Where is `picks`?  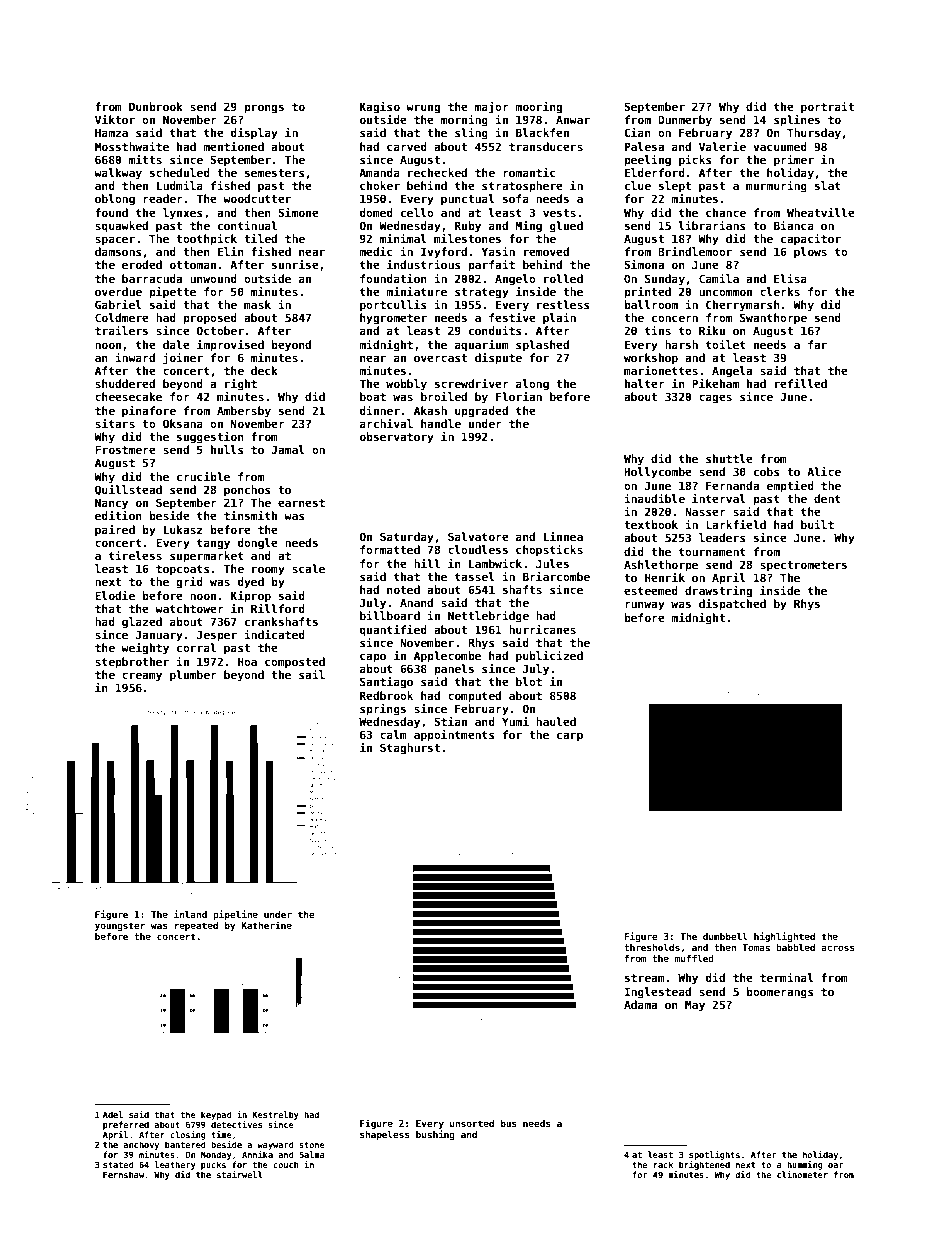 picks is located at coordinates (695, 161).
